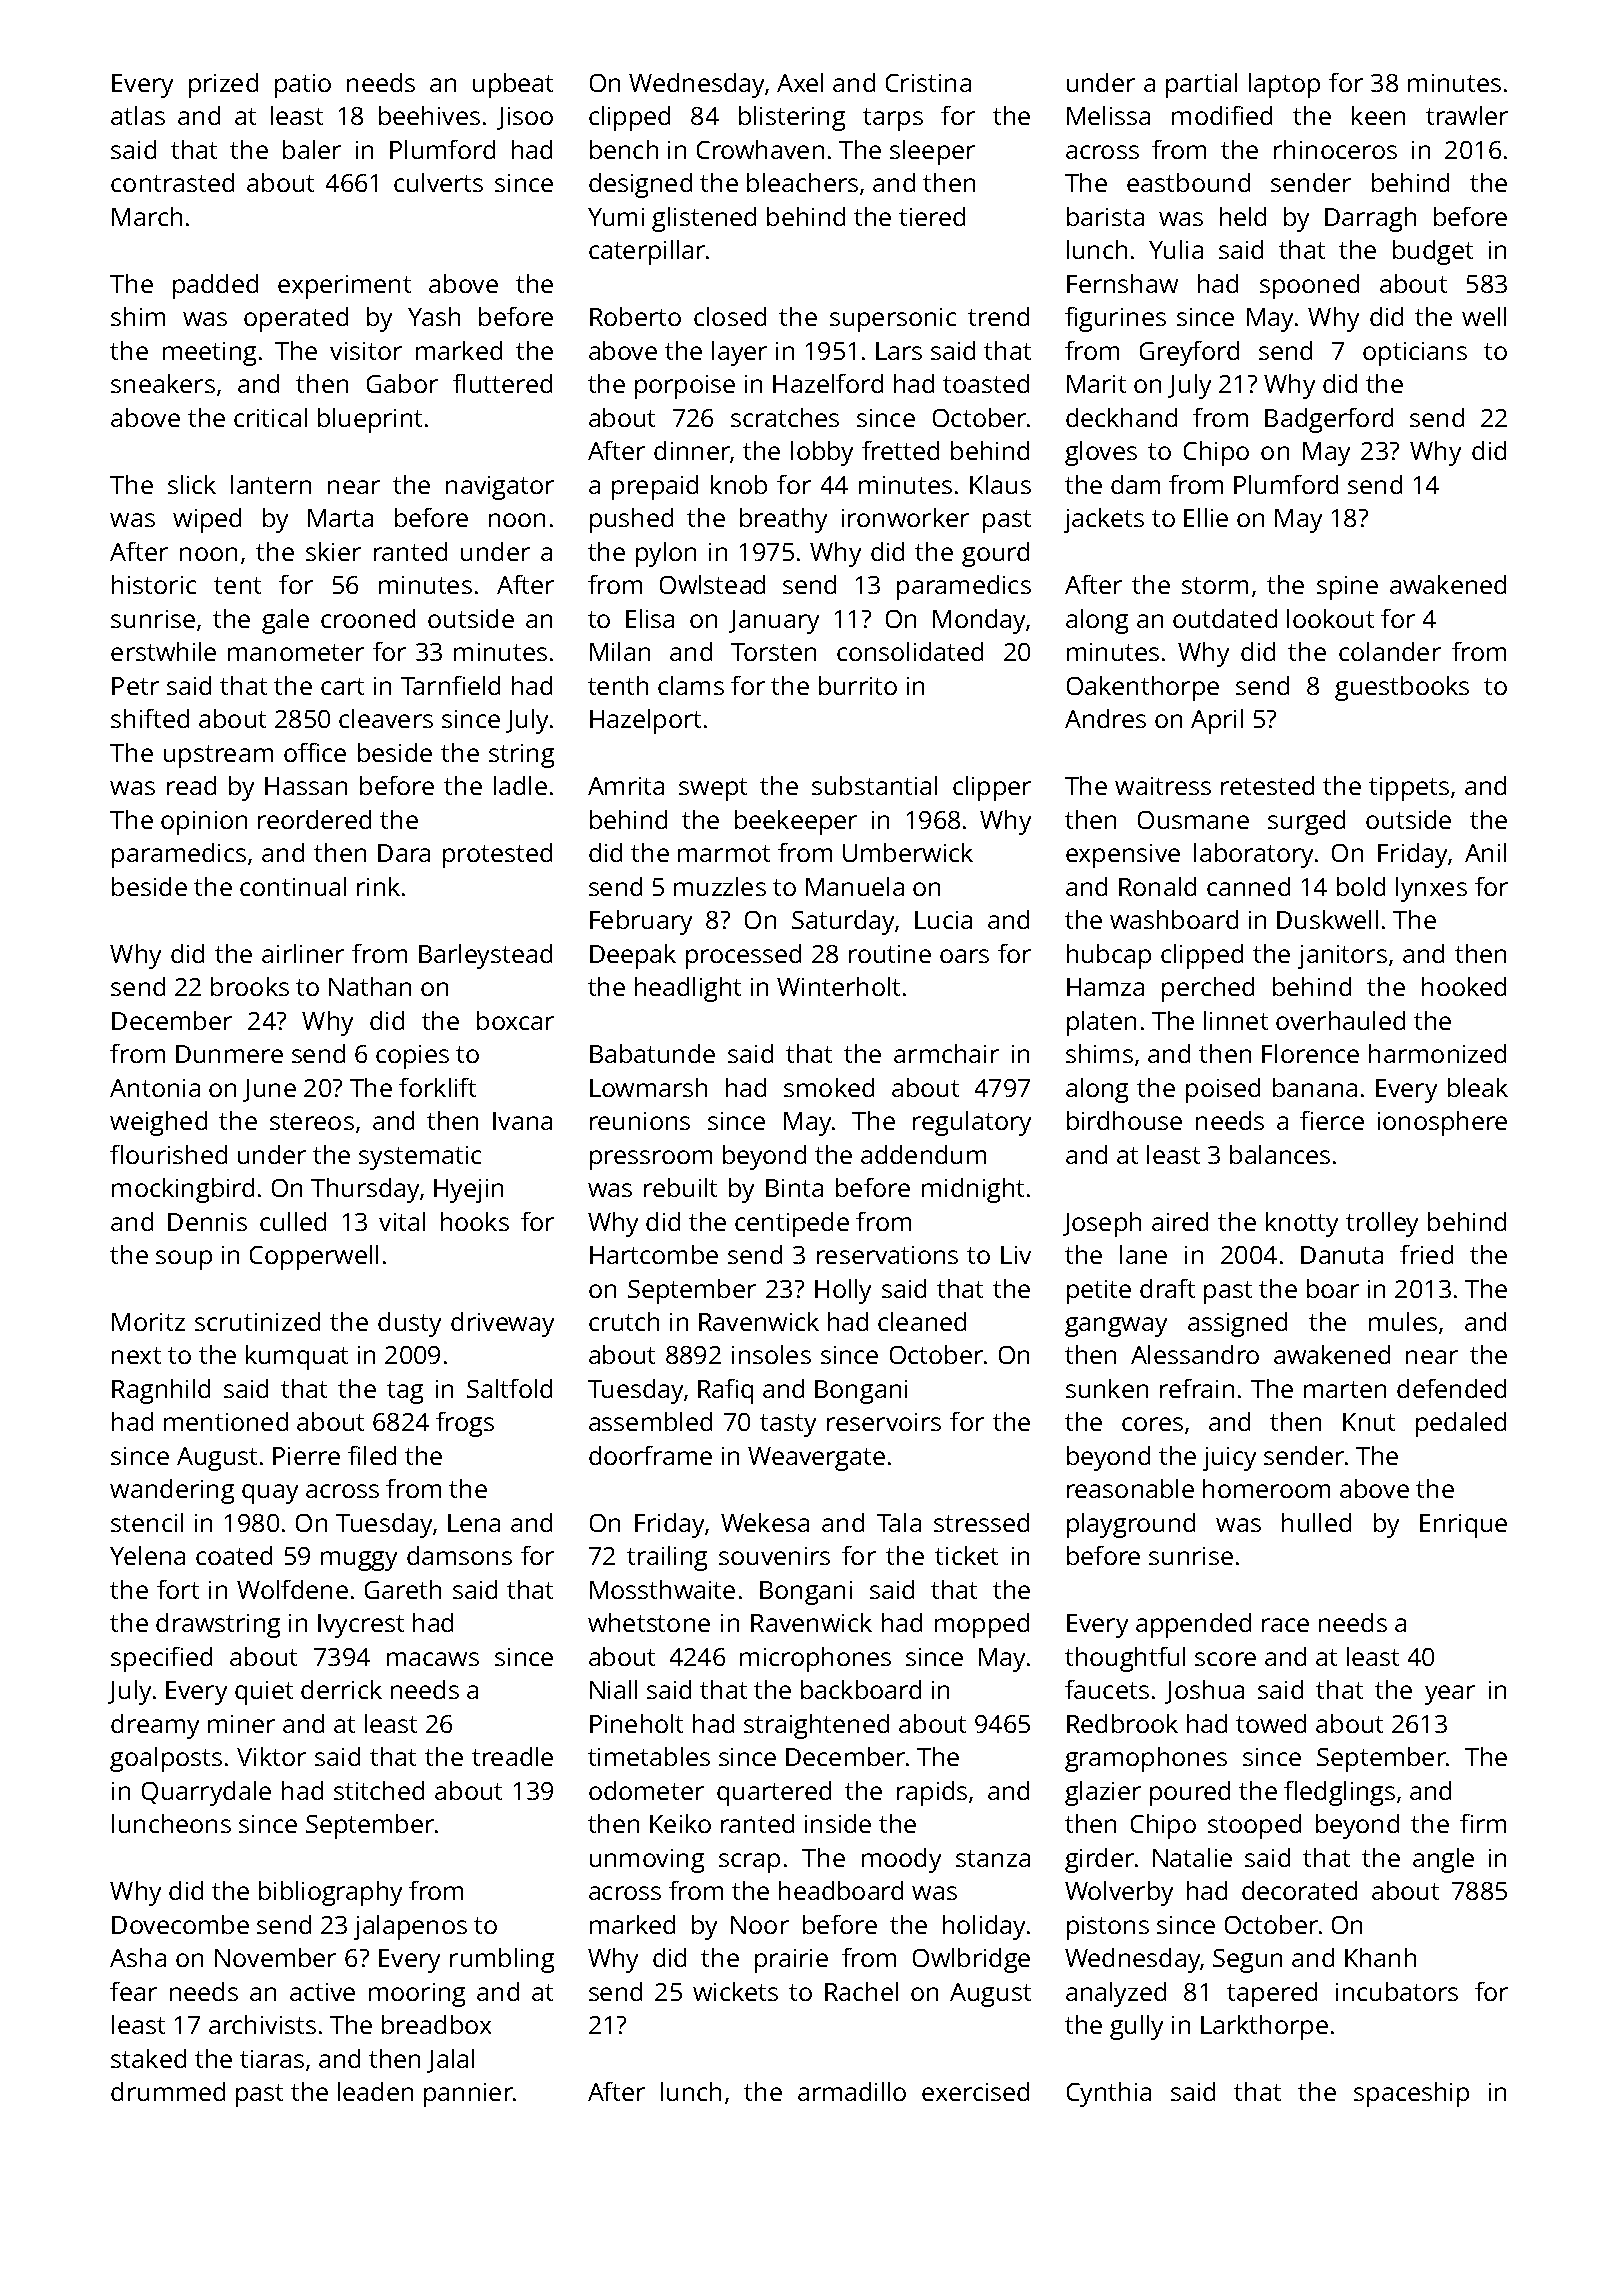  Describe the element at coordinates (341, 1689) in the document. I see `derrick` at that location.
